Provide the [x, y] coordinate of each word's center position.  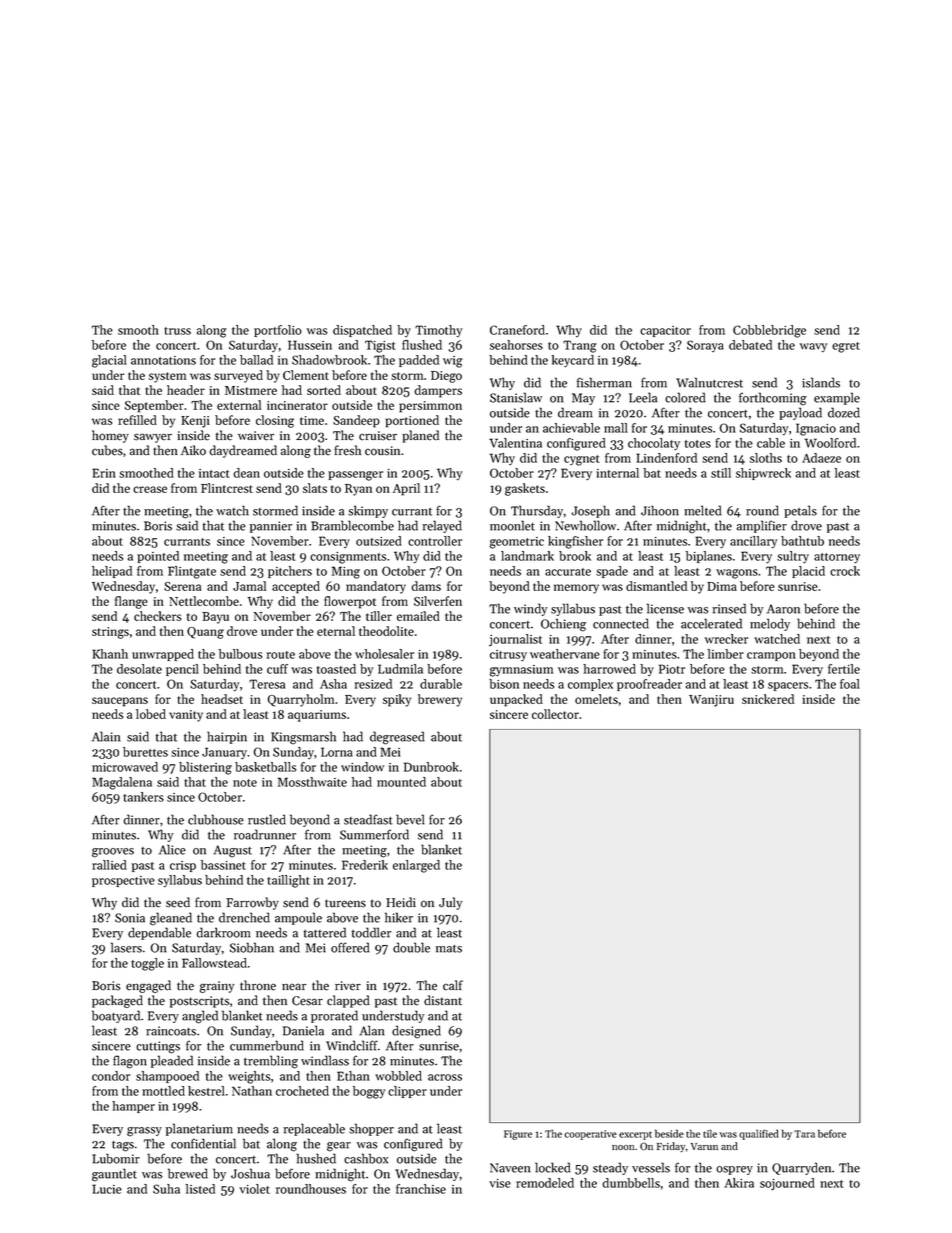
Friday [671, 1147]
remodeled [545, 1183]
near [294, 987]
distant [443, 1000]
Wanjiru [711, 701]
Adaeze [821, 458]
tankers [143, 797]
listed [200, 1189]
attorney [837, 558]
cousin [382, 451]
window [362, 767]
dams [426, 586]
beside [669, 1133]
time [312, 420]
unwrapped [163, 655]
